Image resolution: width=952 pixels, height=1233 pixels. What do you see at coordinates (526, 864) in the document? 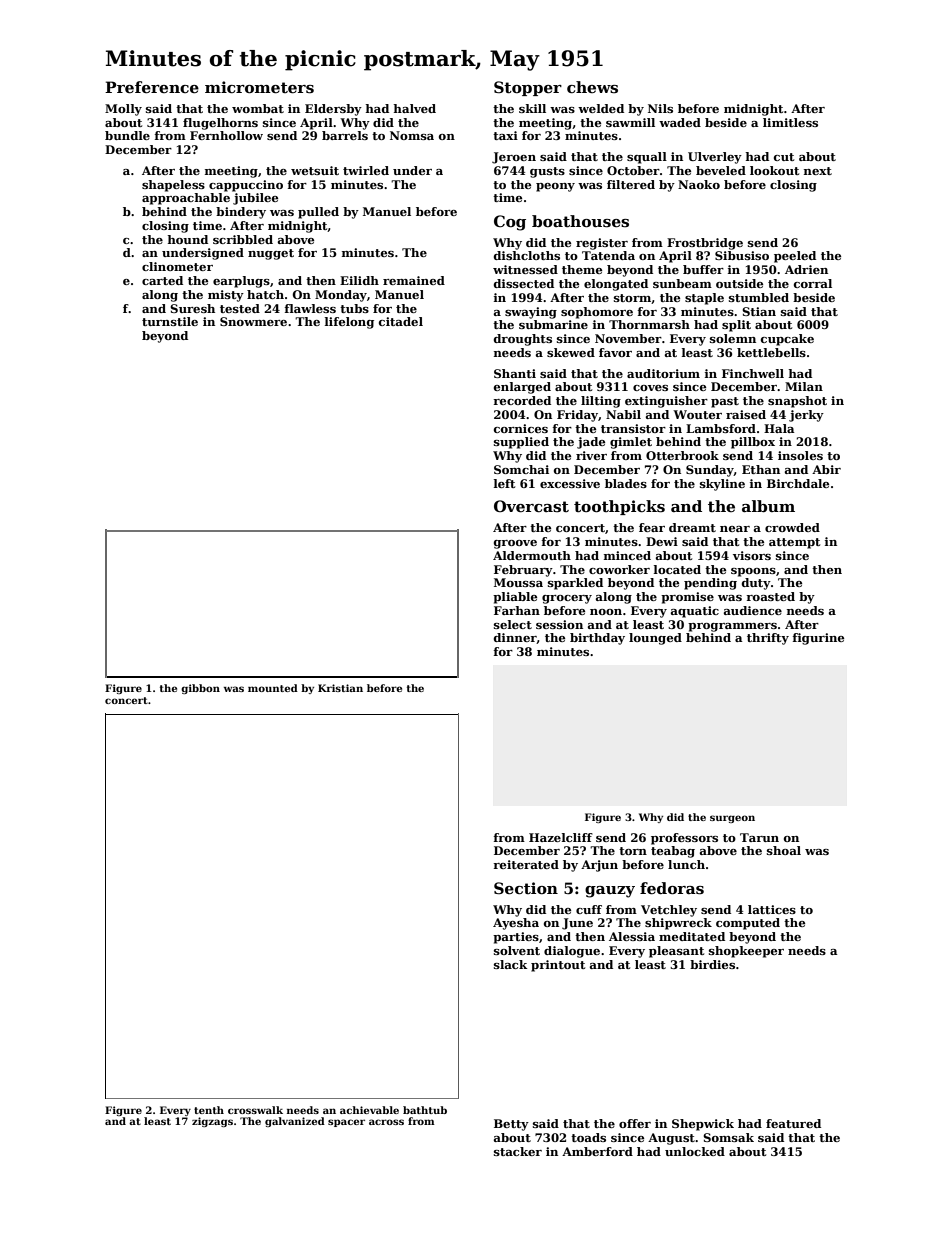
I see `reiterated` at bounding box center [526, 864].
